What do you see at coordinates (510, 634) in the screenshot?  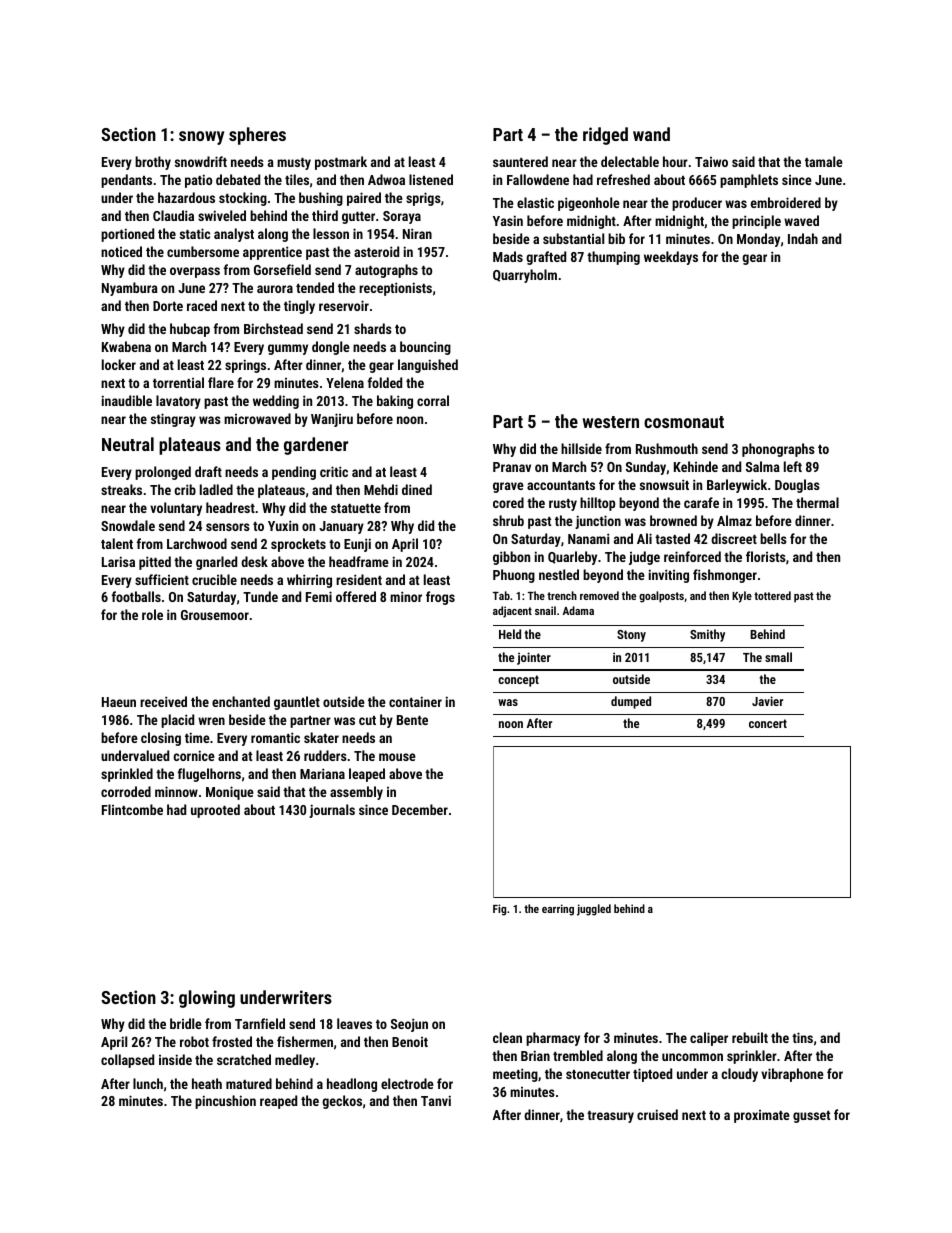 I see `Held` at bounding box center [510, 634].
